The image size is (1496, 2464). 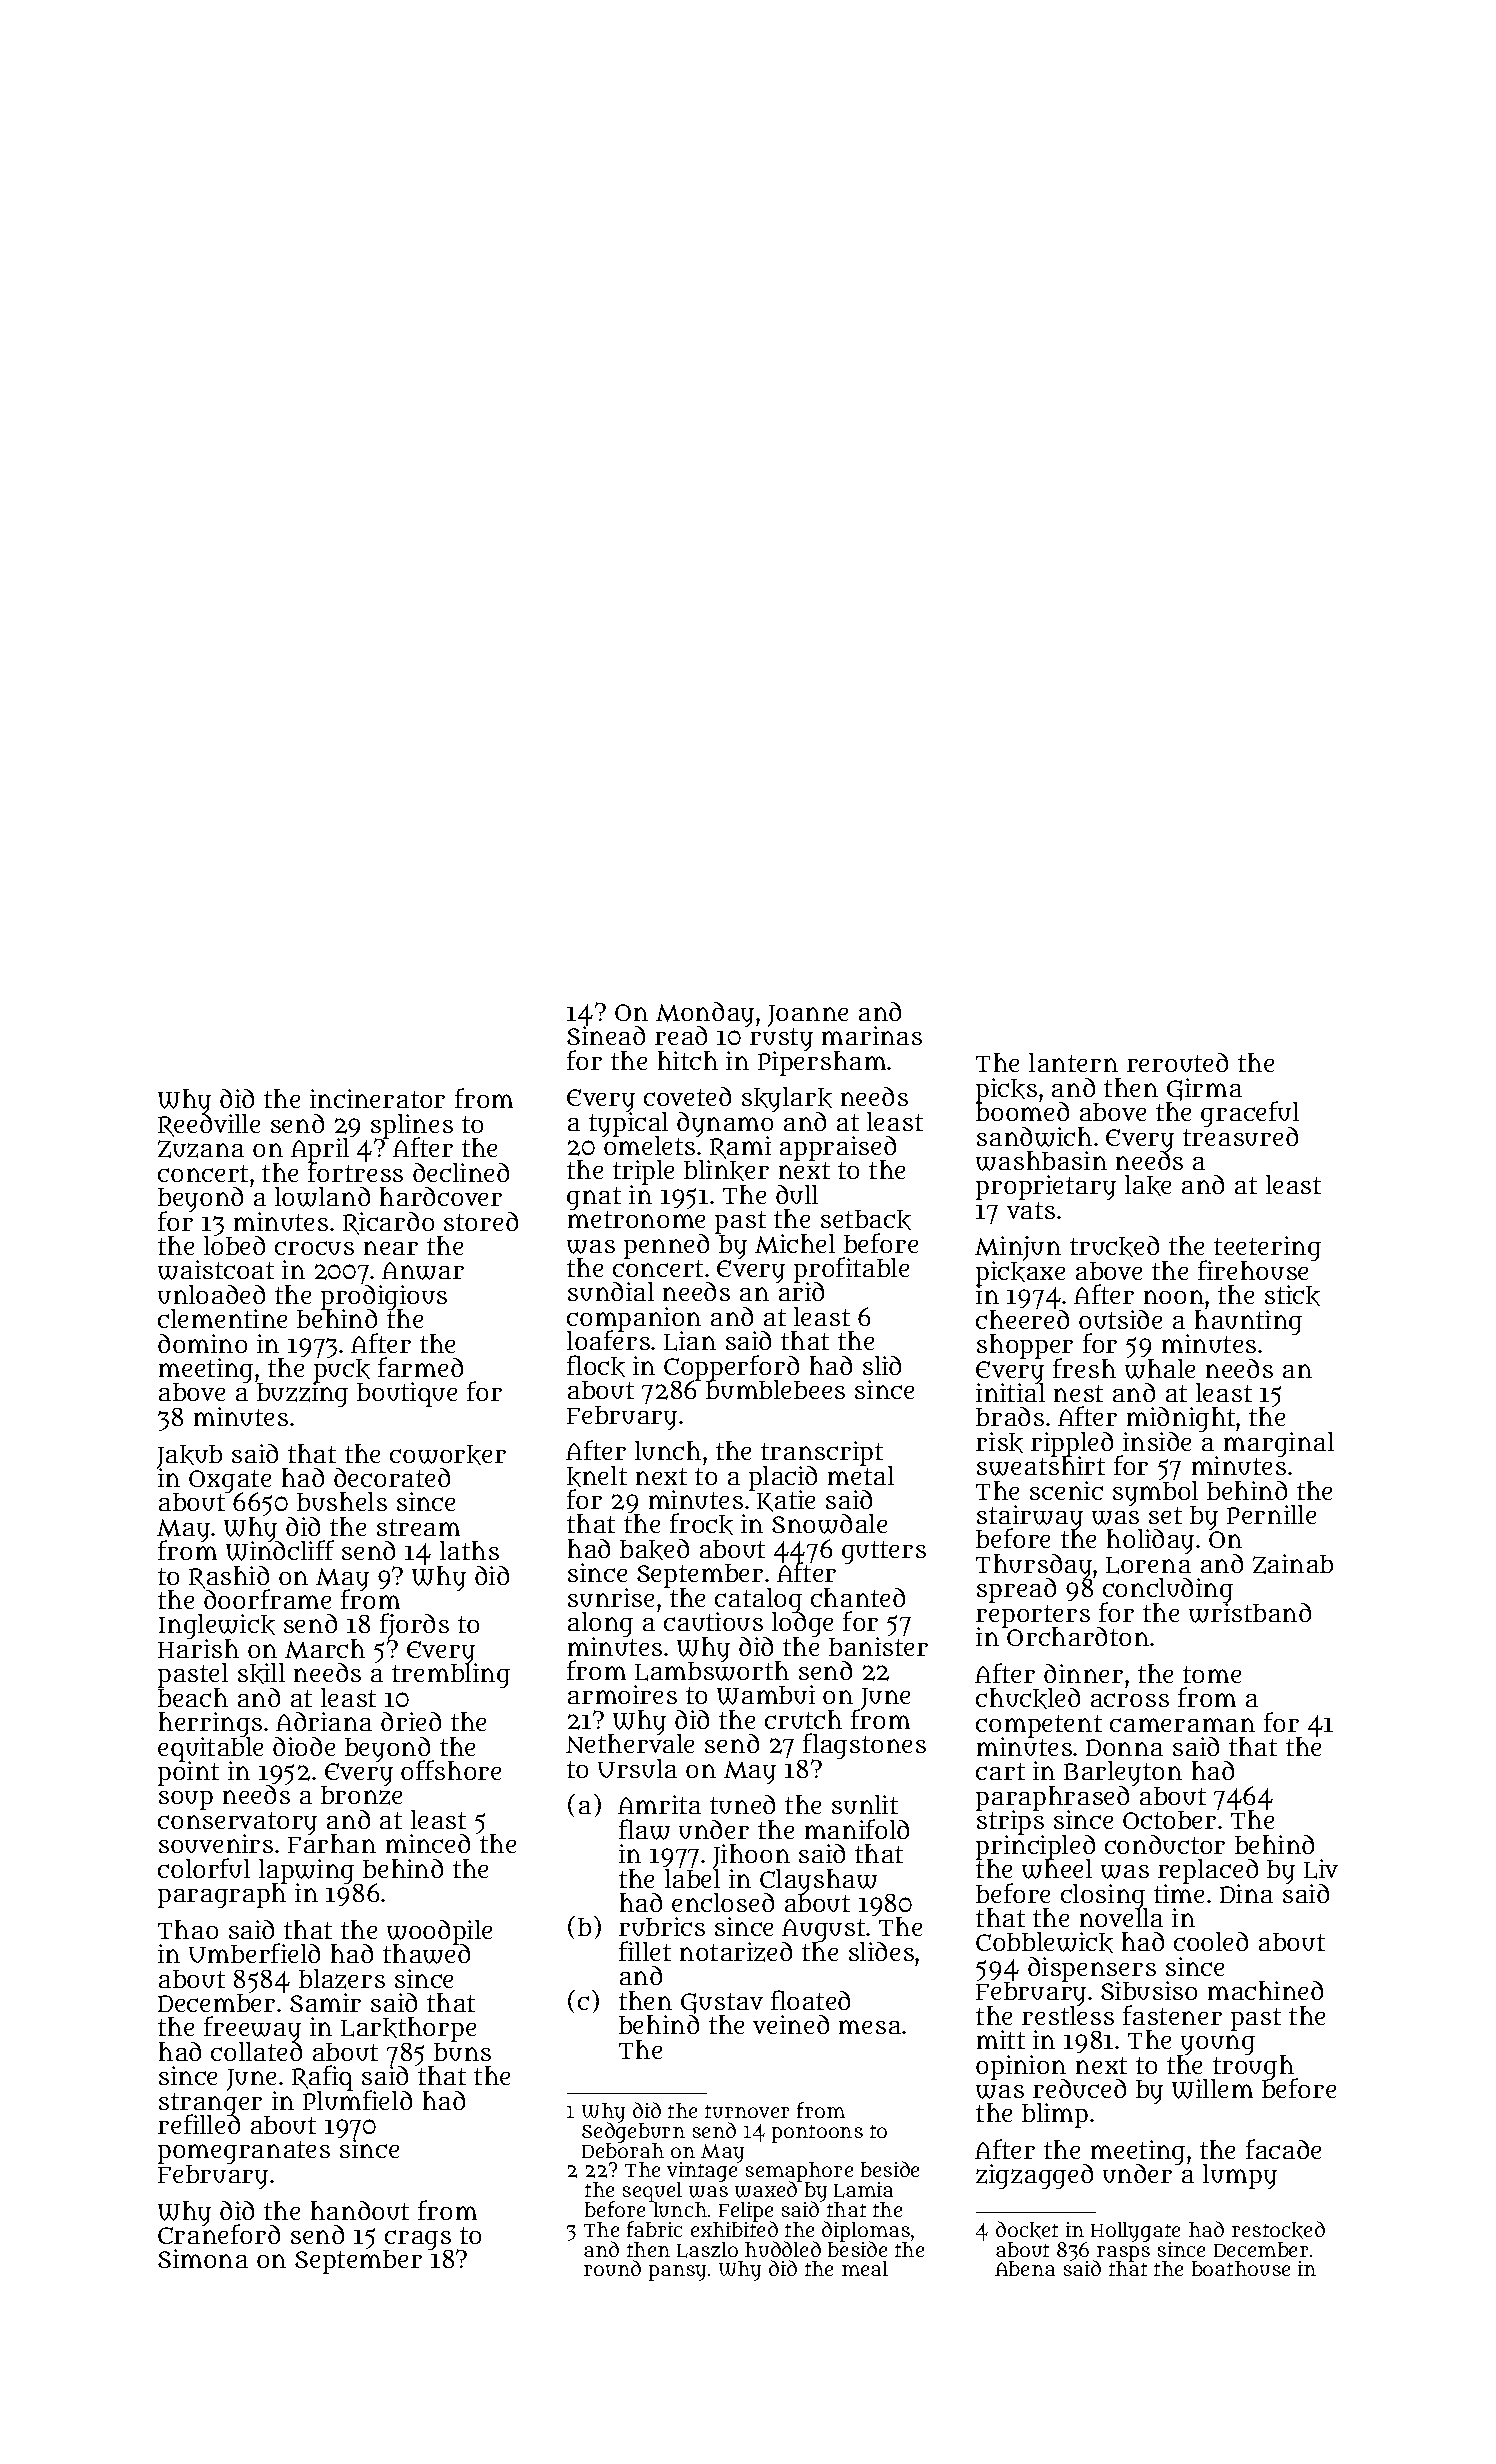 What do you see at coordinates (705, 1014) in the screenshot?
I see `Monday` at bounding box center [705, 1014].
